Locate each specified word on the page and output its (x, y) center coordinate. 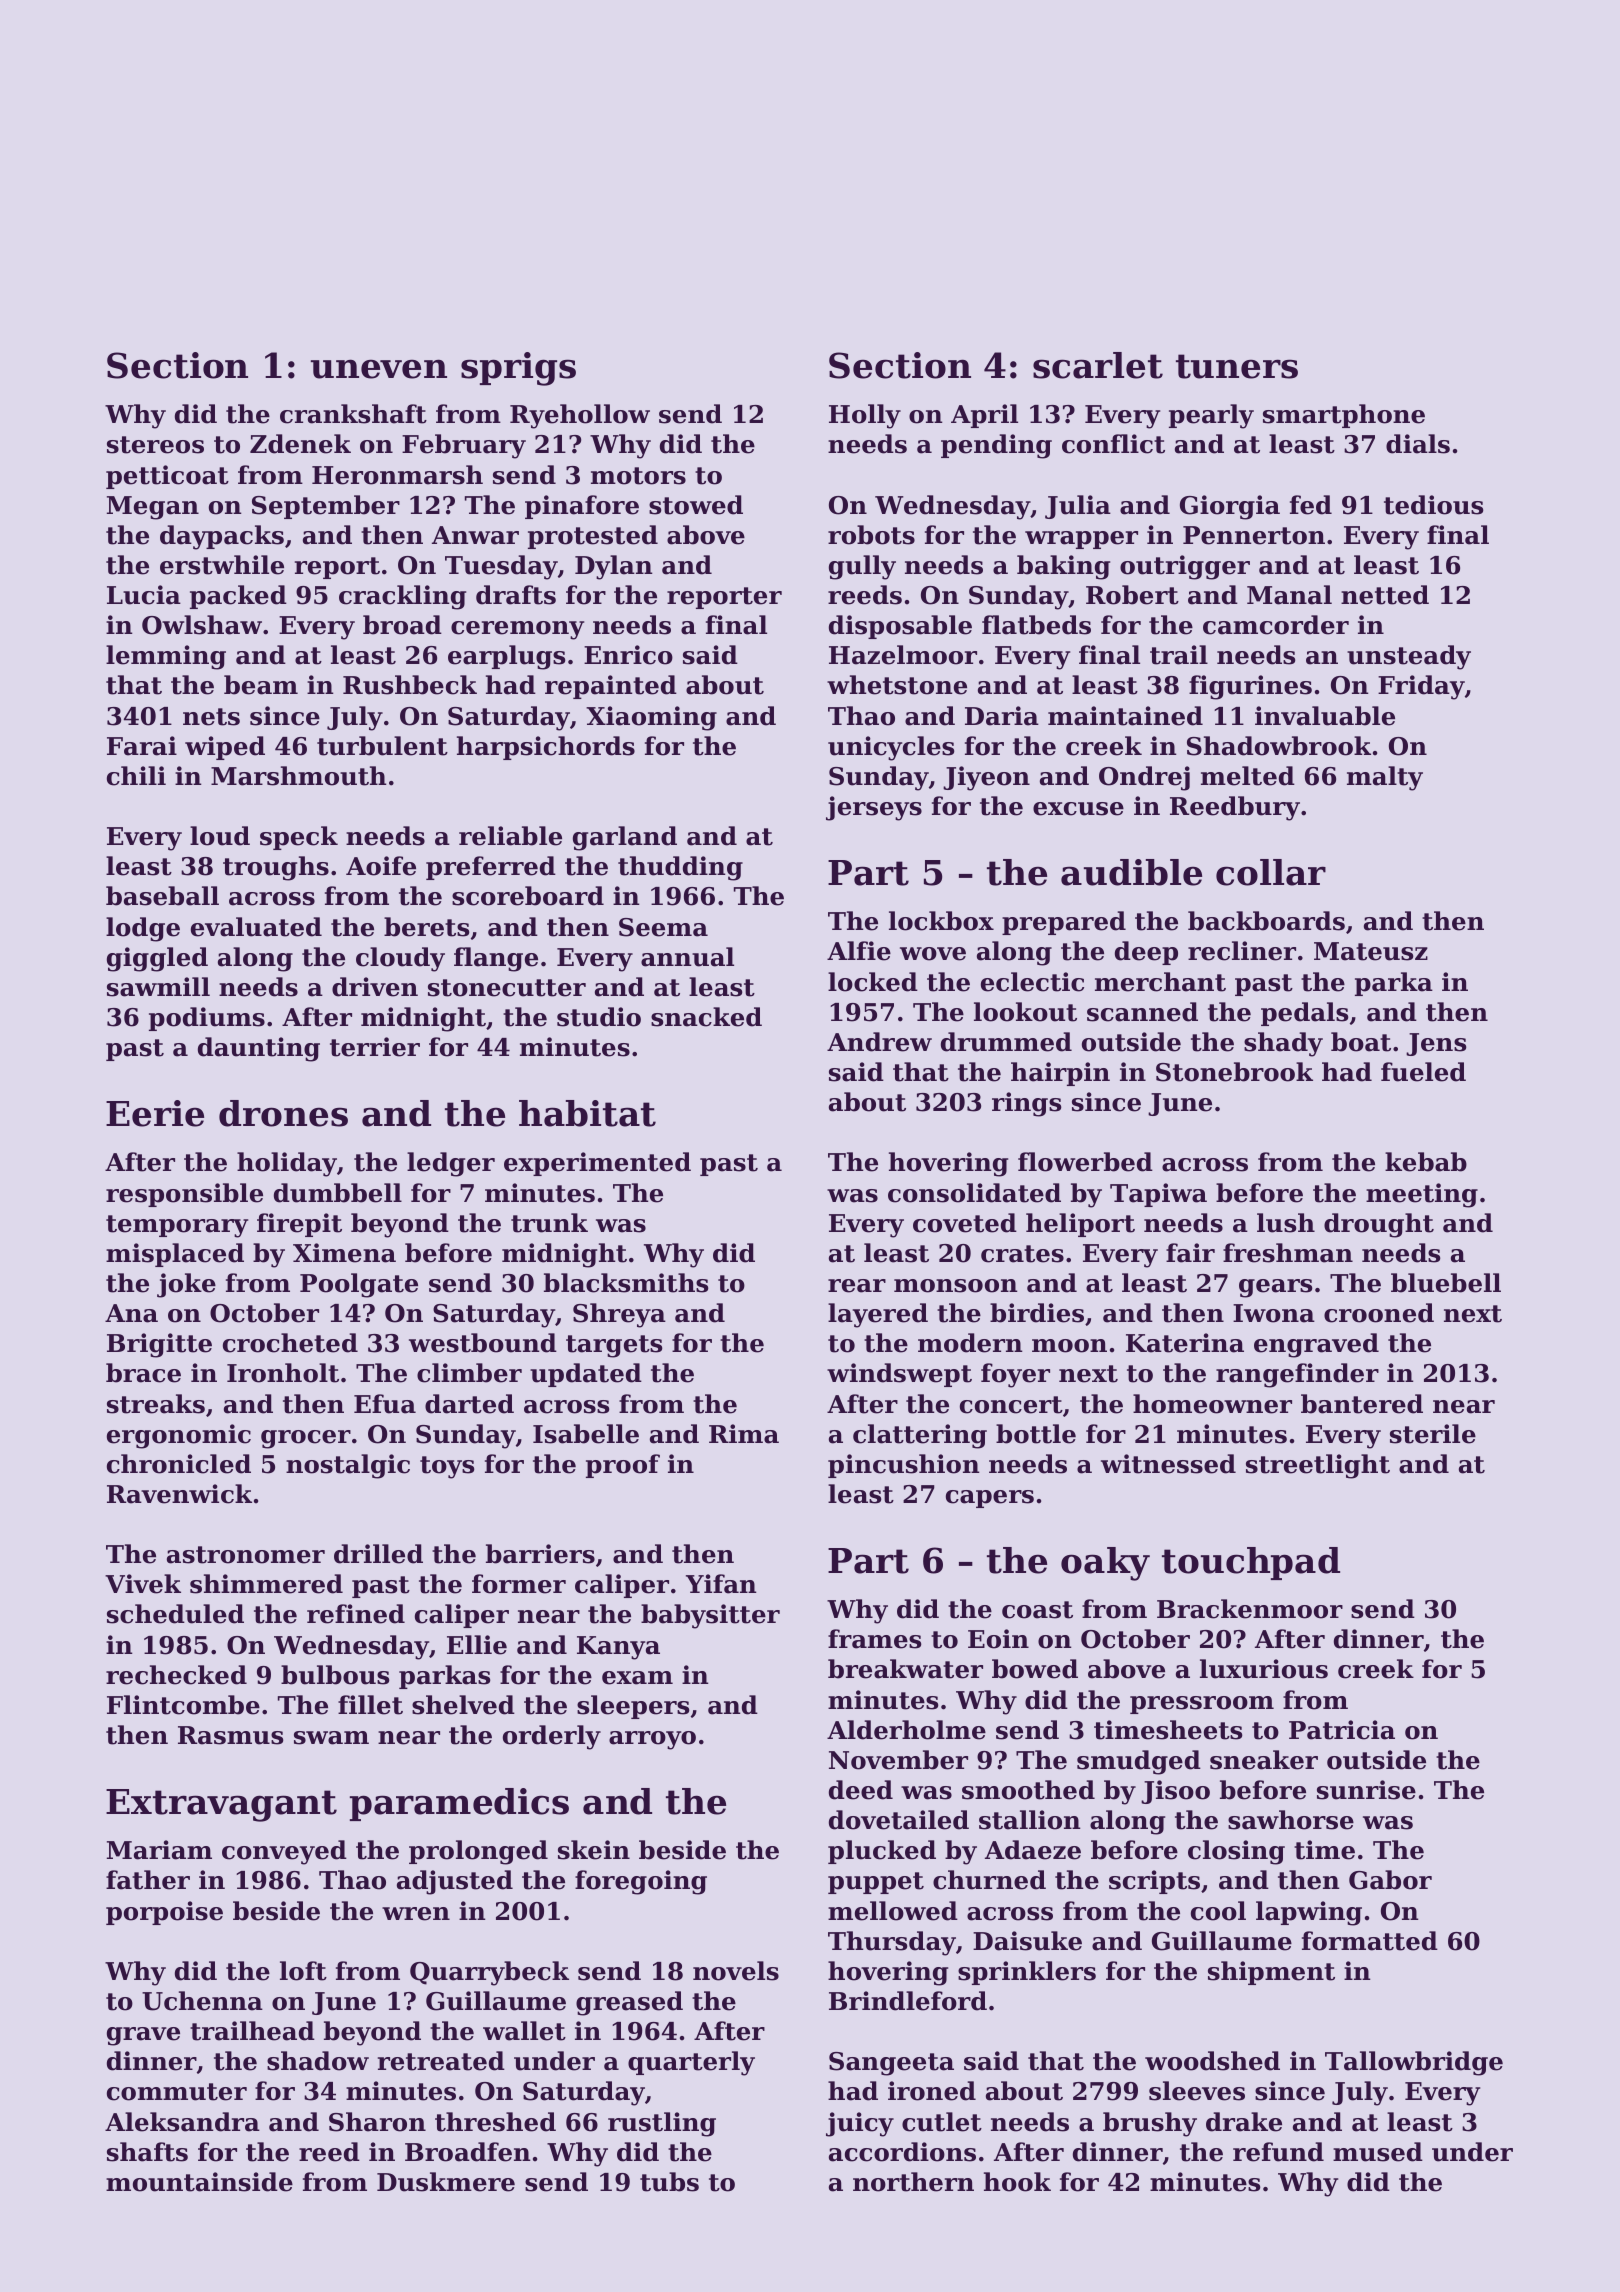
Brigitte (159, 1345)
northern (913, 2182)
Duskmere (446, 2182)
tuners (1237, 366)
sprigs (518, 369)
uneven (379, 369)
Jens (1436, 1044)
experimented (597, 1164)
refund (1278, 2152)
